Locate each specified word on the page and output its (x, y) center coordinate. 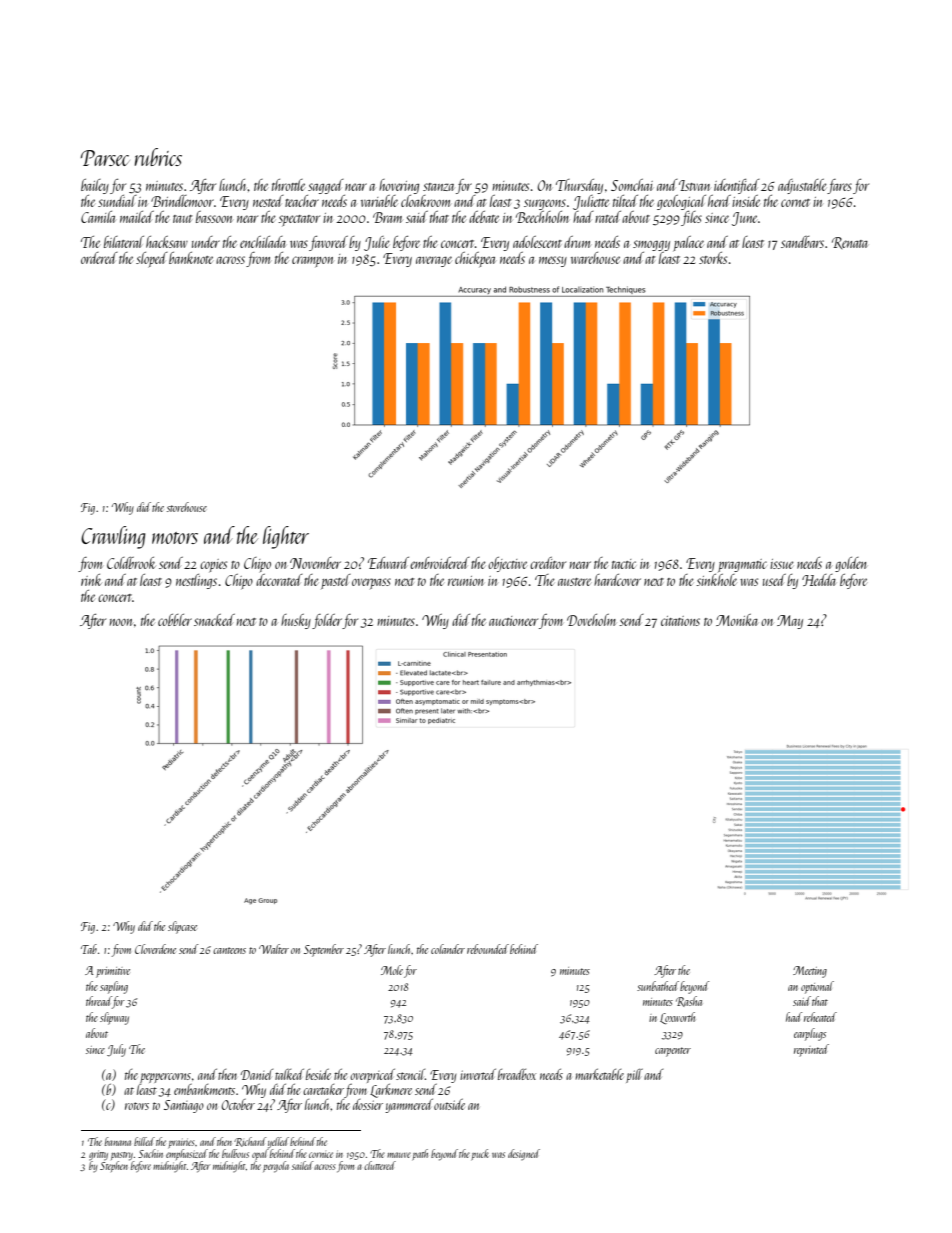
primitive (113, 972)
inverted (478, 1074)
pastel (336, 581)
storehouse (187, 507)
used (774, 580)
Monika (737, 620)
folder (327, 621)
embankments (204, 1089)
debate (484, 217)
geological (681, 202)
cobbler (175, 620)
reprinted (811, 1050)
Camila (98, 217)
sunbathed (658, 986)
